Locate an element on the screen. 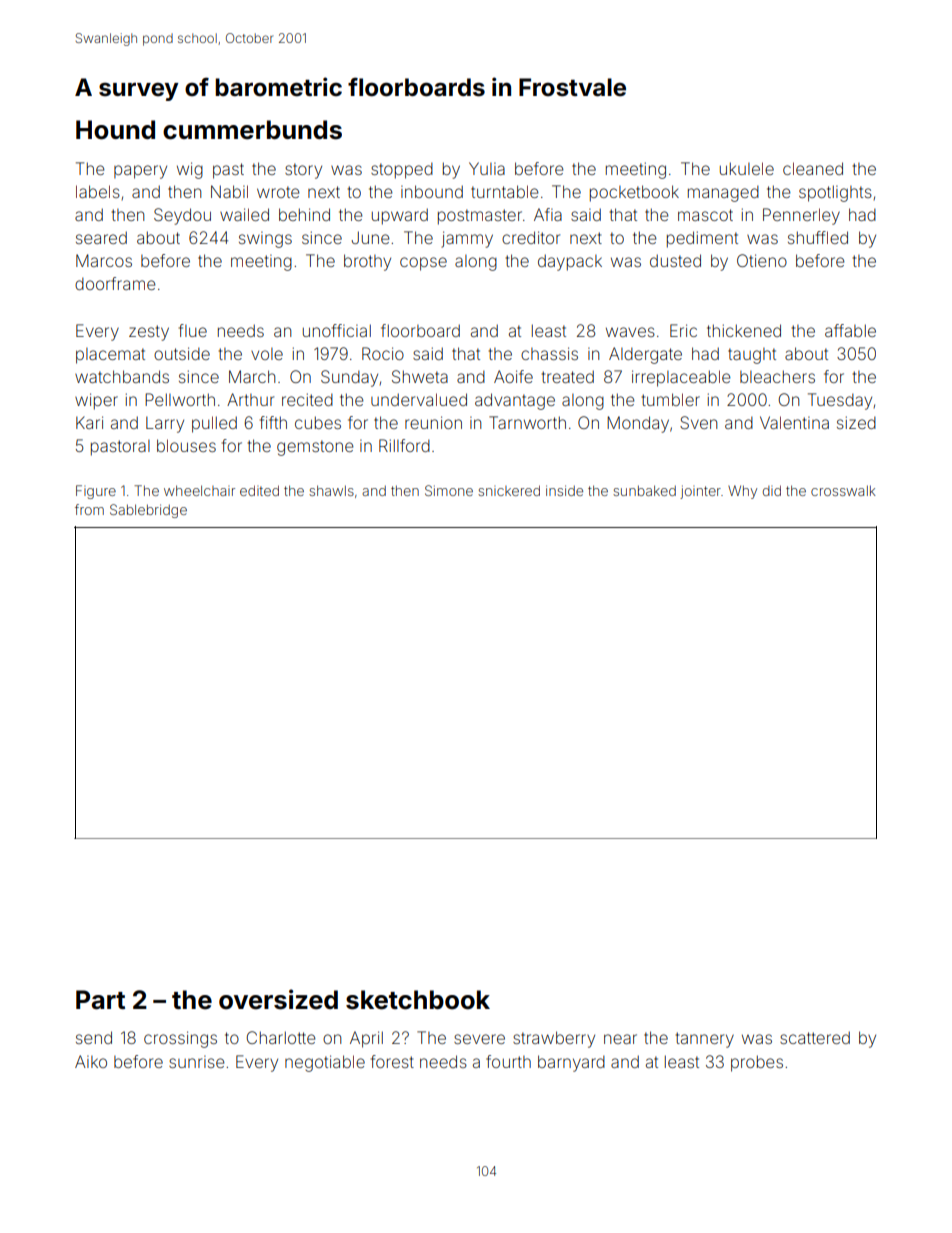  creditor is located at coordinates (531, 237).
